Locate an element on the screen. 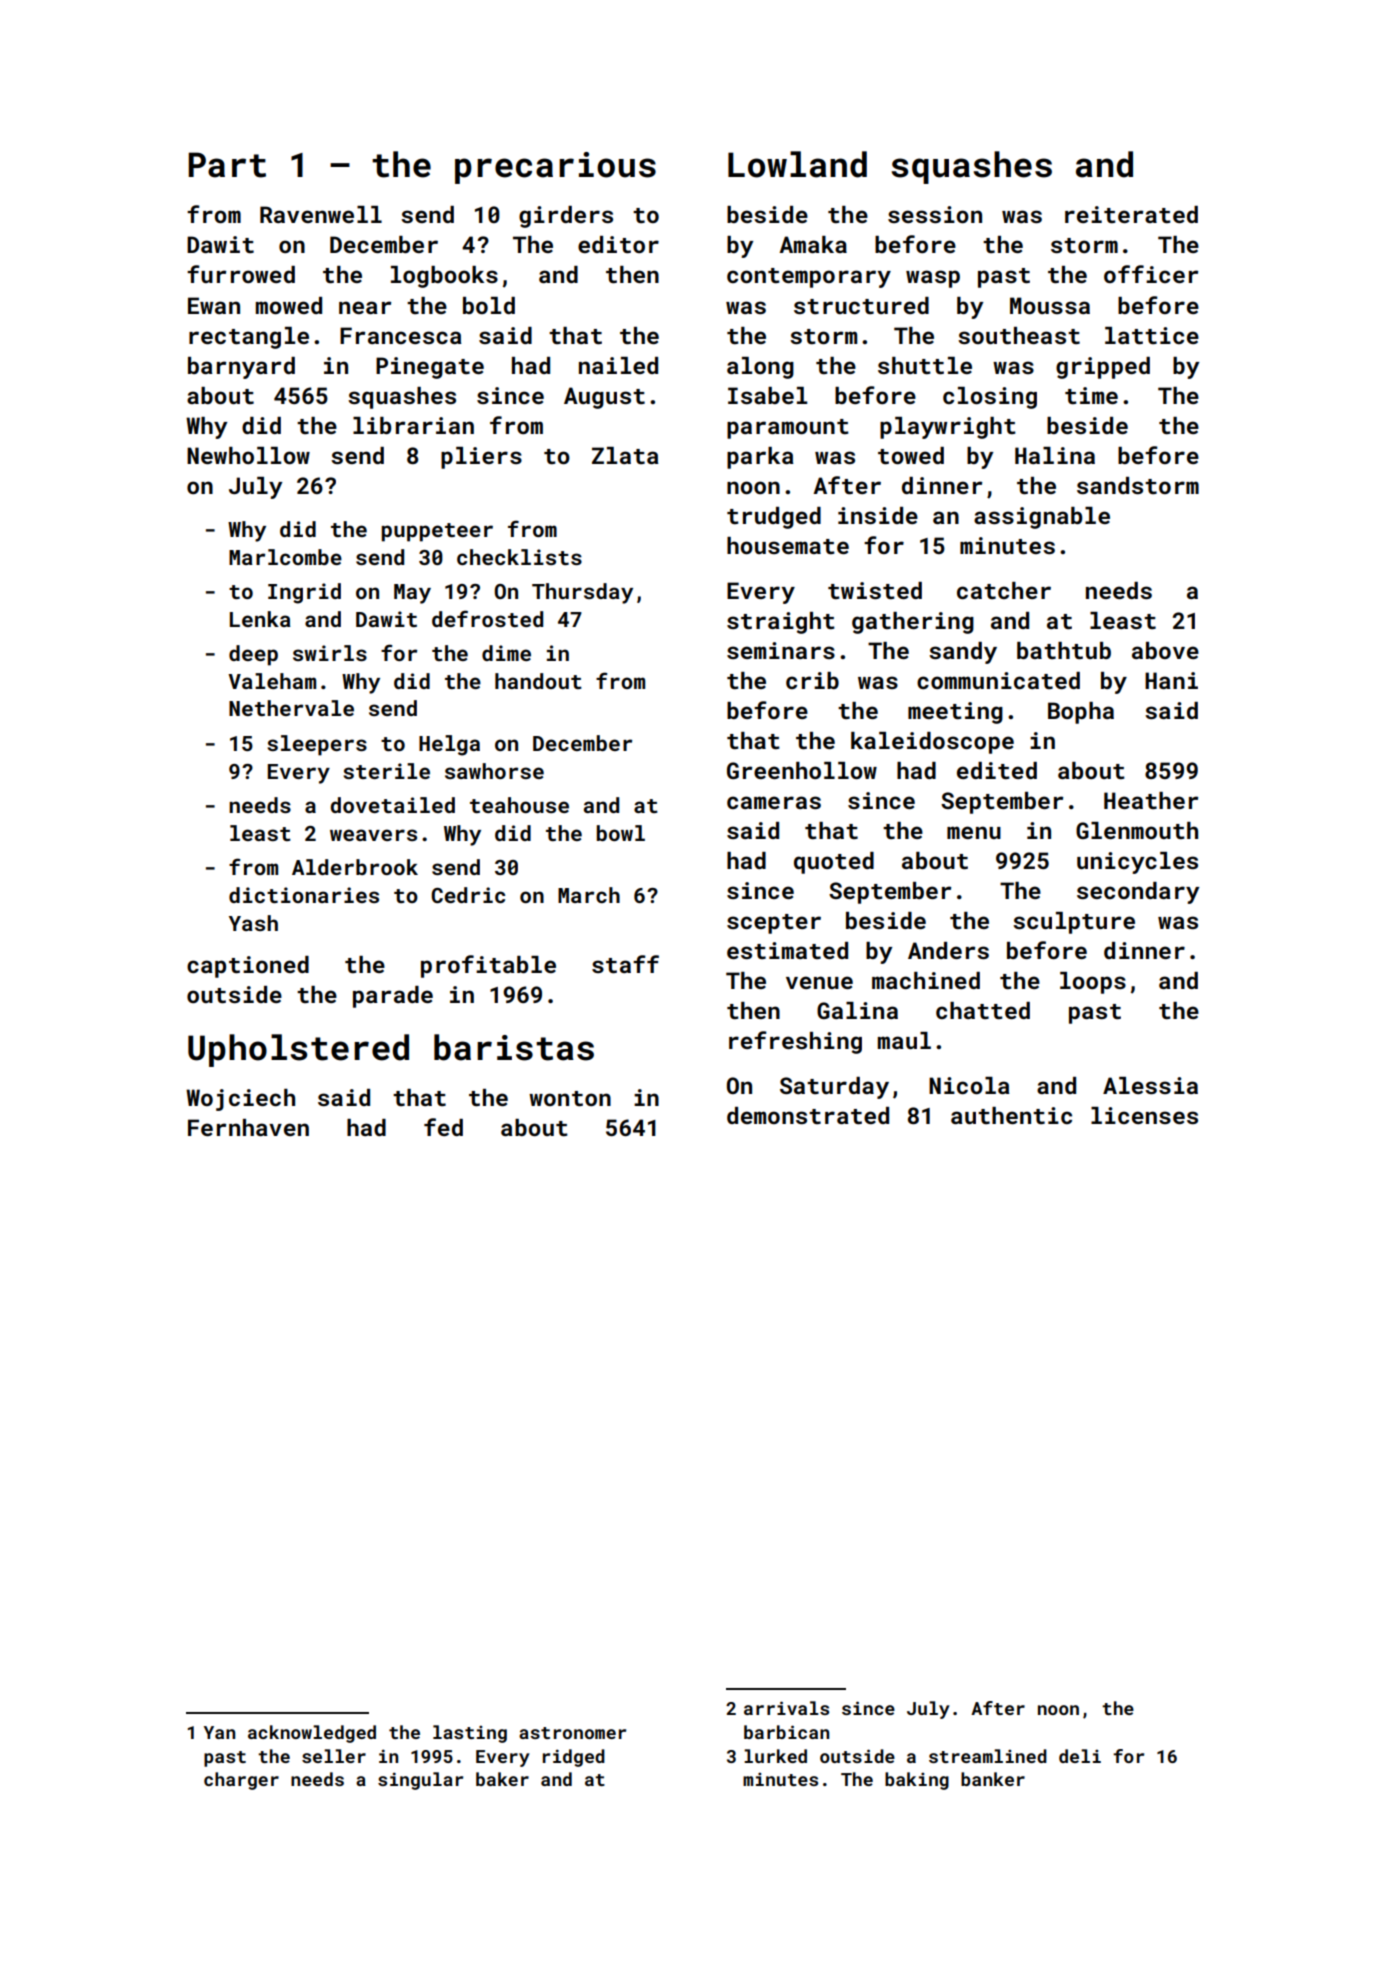  Lenka is located at coordinates (260, 619).
